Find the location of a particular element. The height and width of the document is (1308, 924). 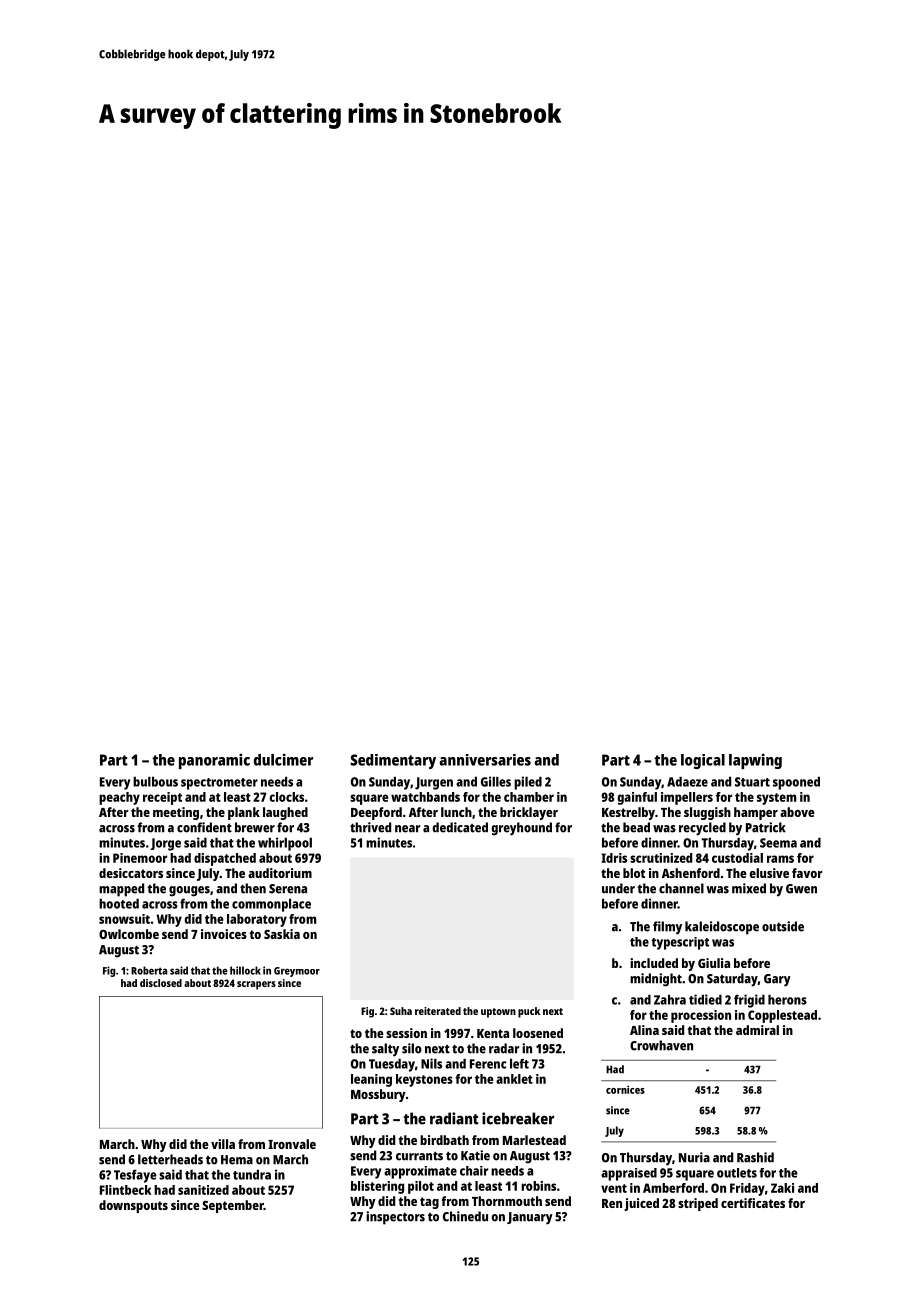

spooned is located at coordinates (796, 783).
